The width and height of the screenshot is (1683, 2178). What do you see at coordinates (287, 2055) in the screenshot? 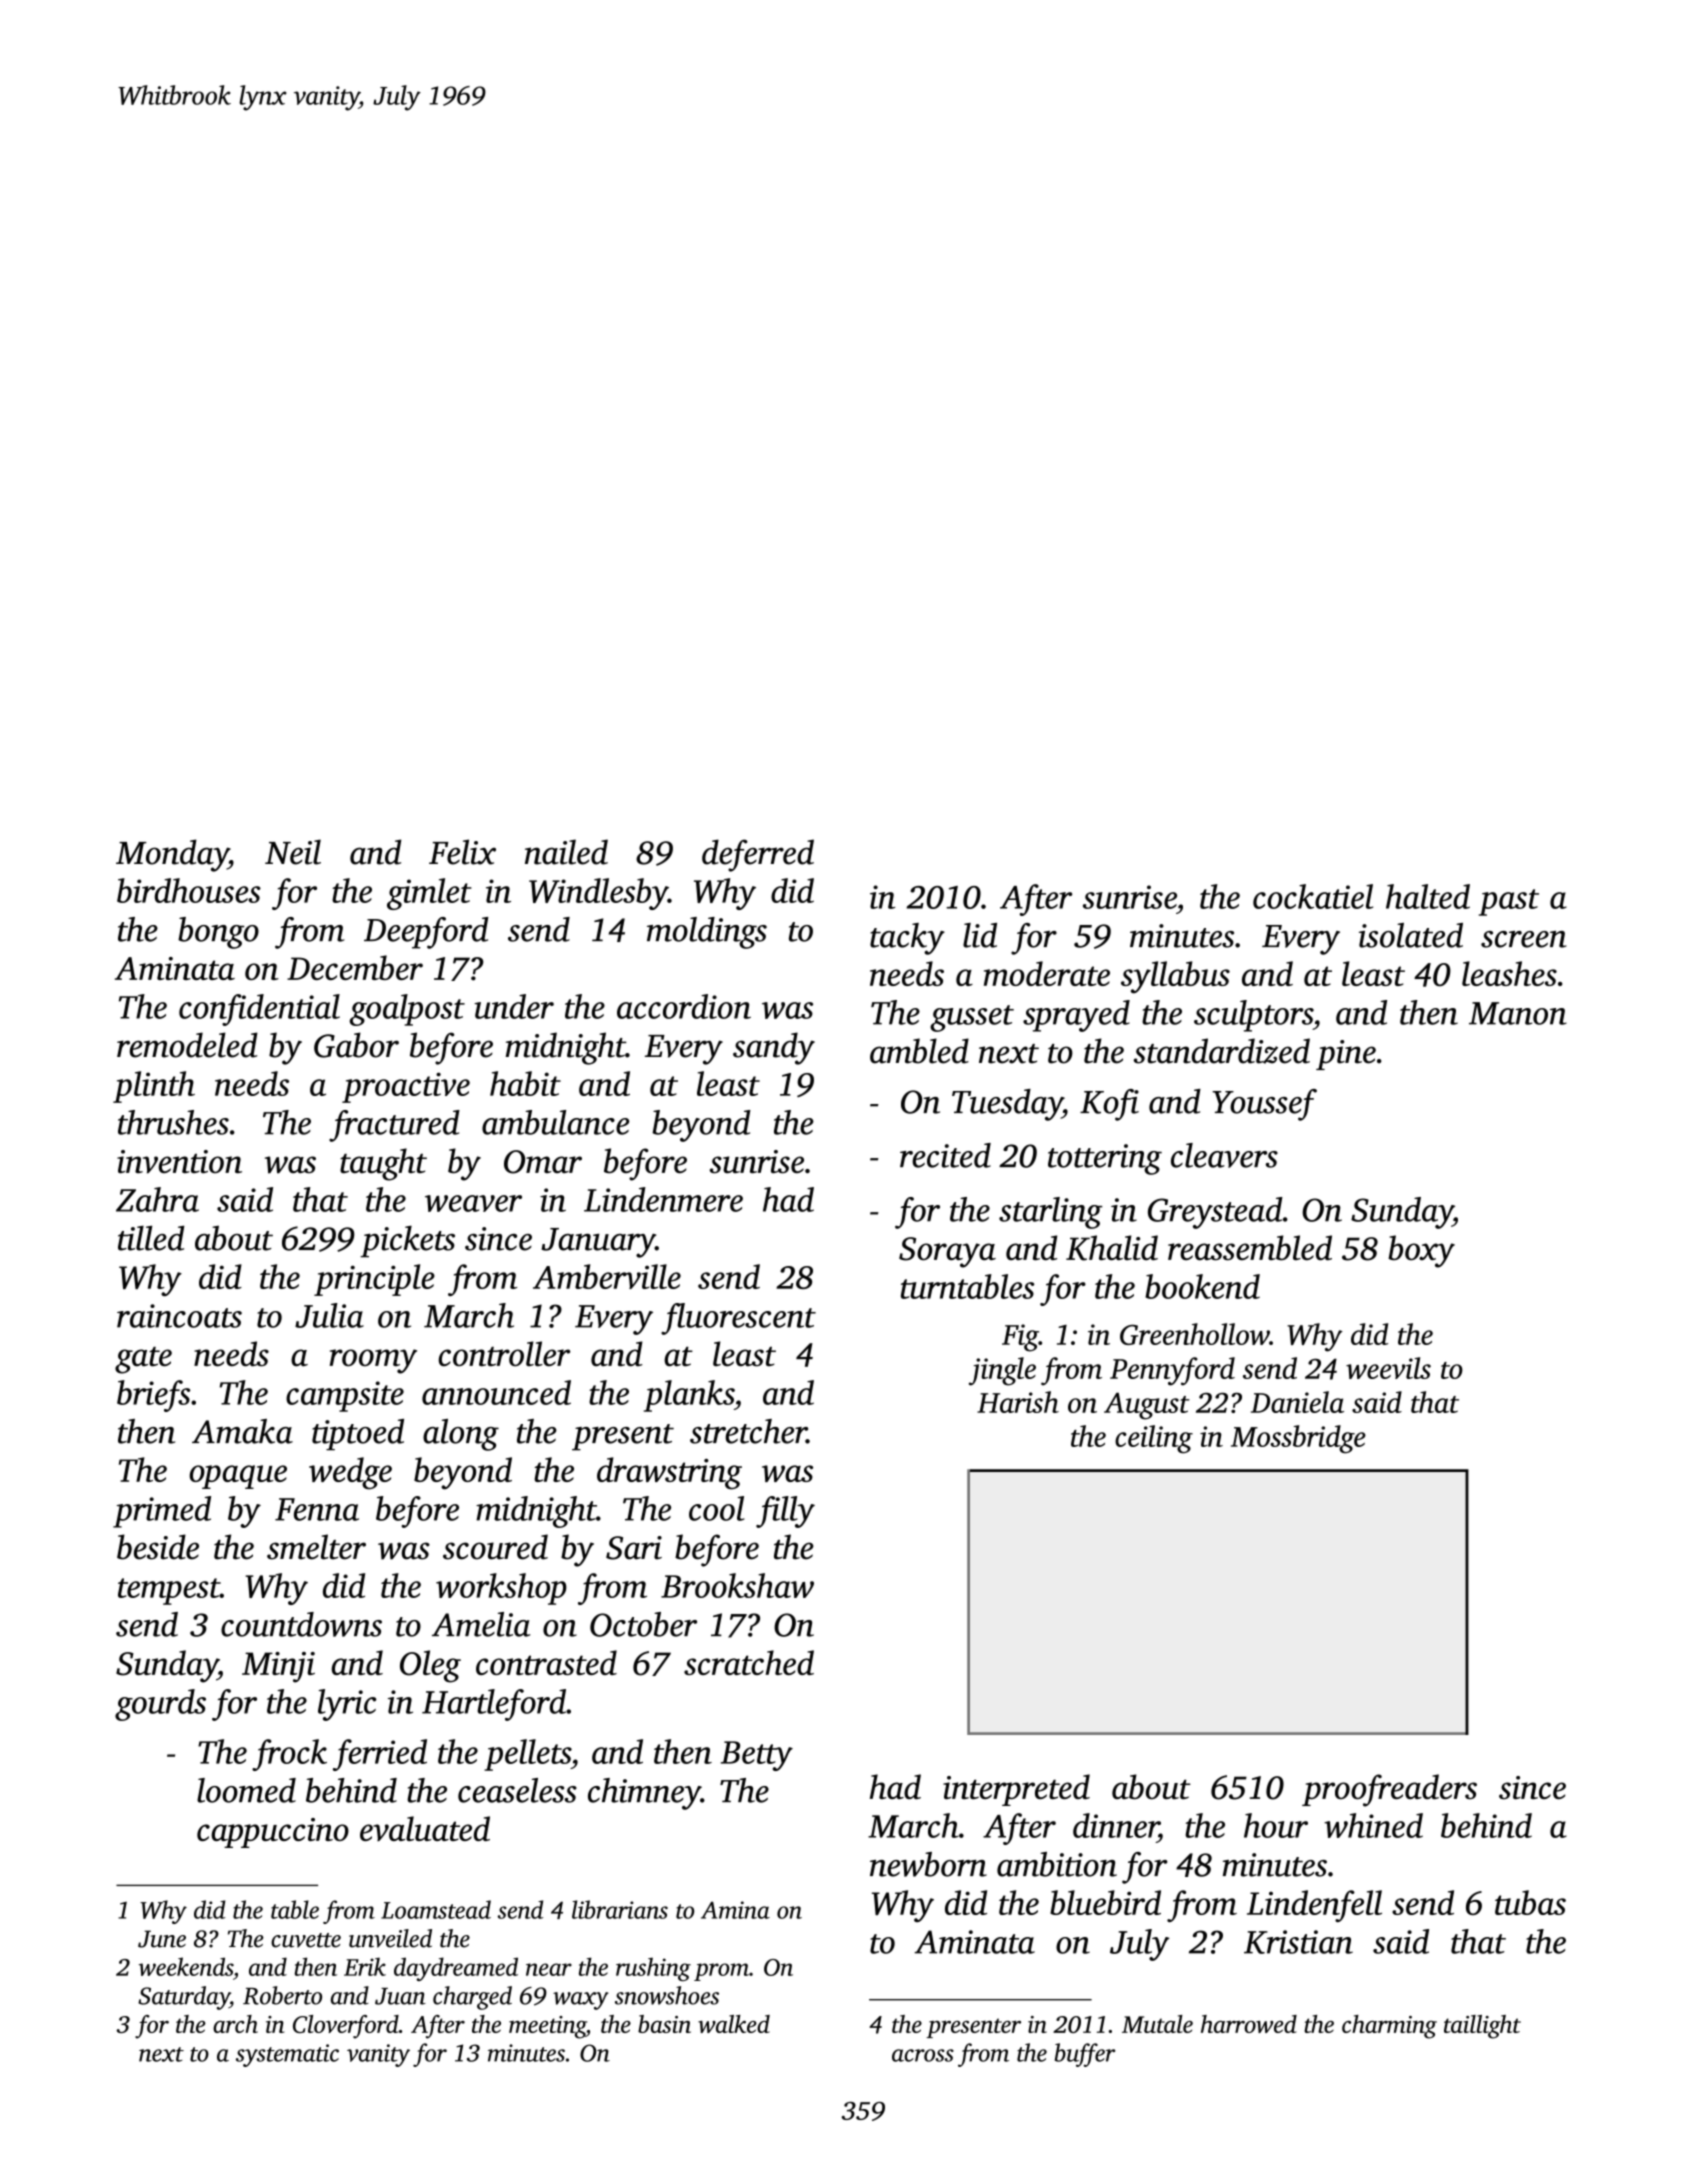
I see `systematic` at bounding box center [287, 2055].
